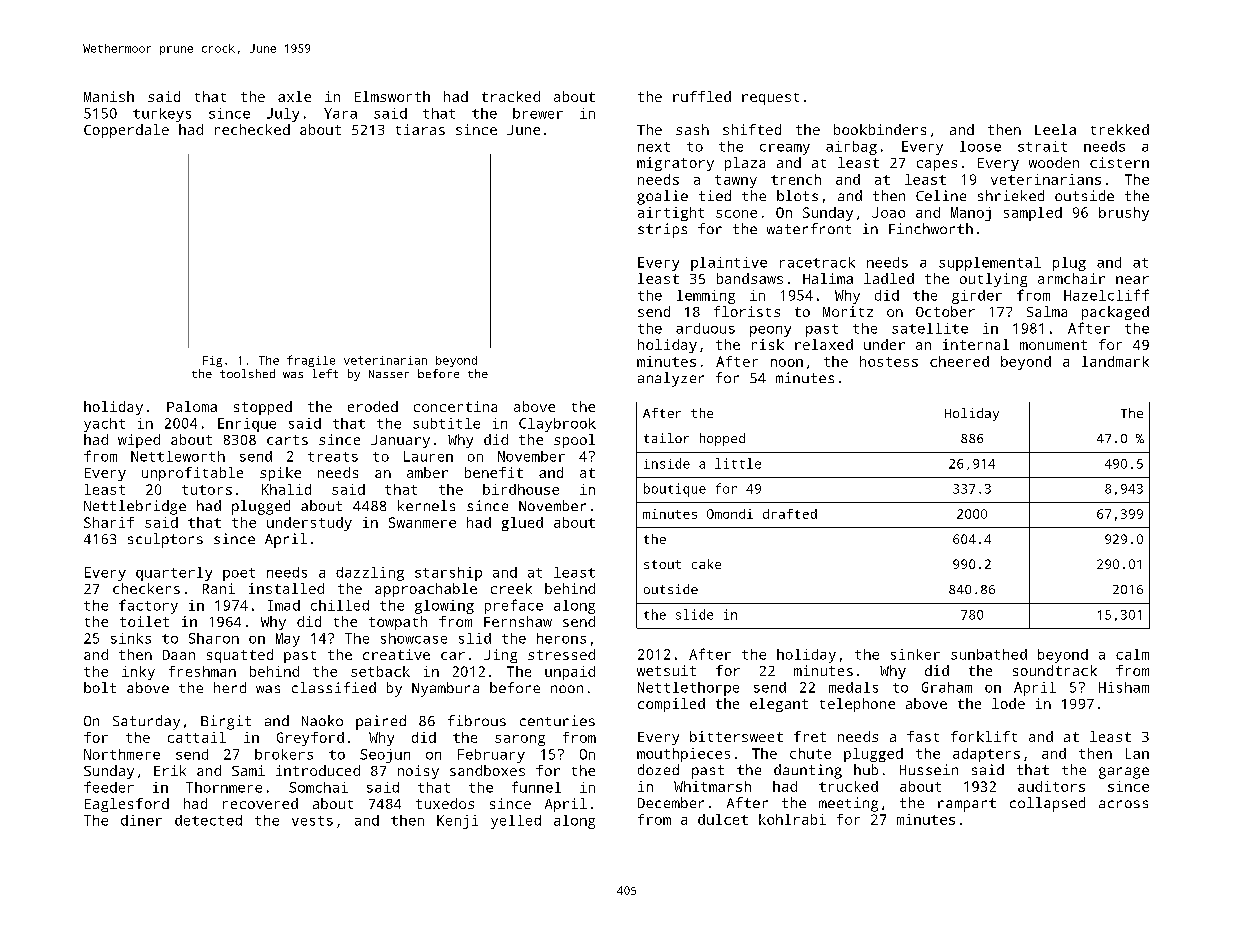  Describe the element at coordinates (792, 819) in the document. I see `kohlrabi` at that location.
